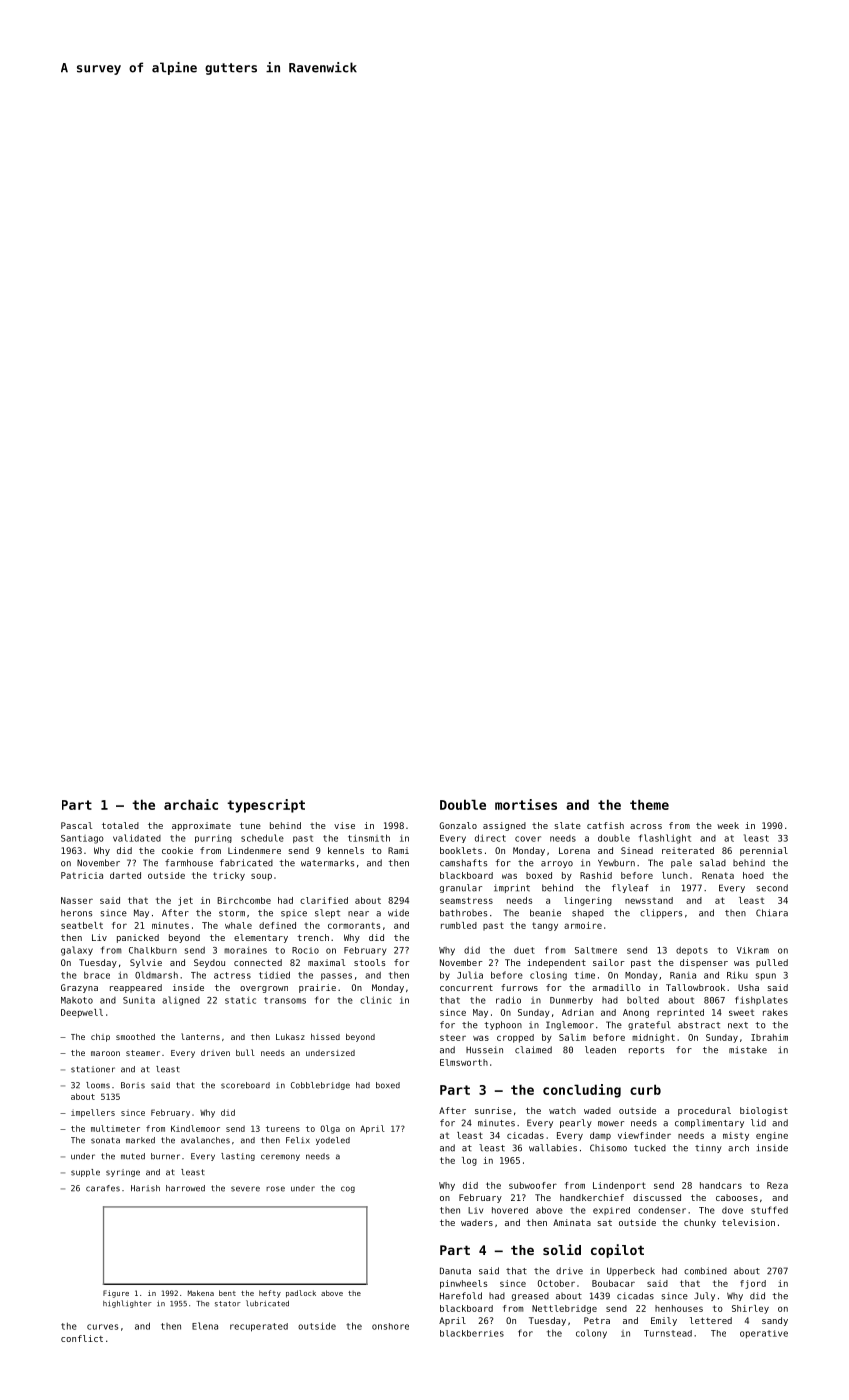 The image size is (849, 1400). I want to click on furrows, so click(519, 987).
